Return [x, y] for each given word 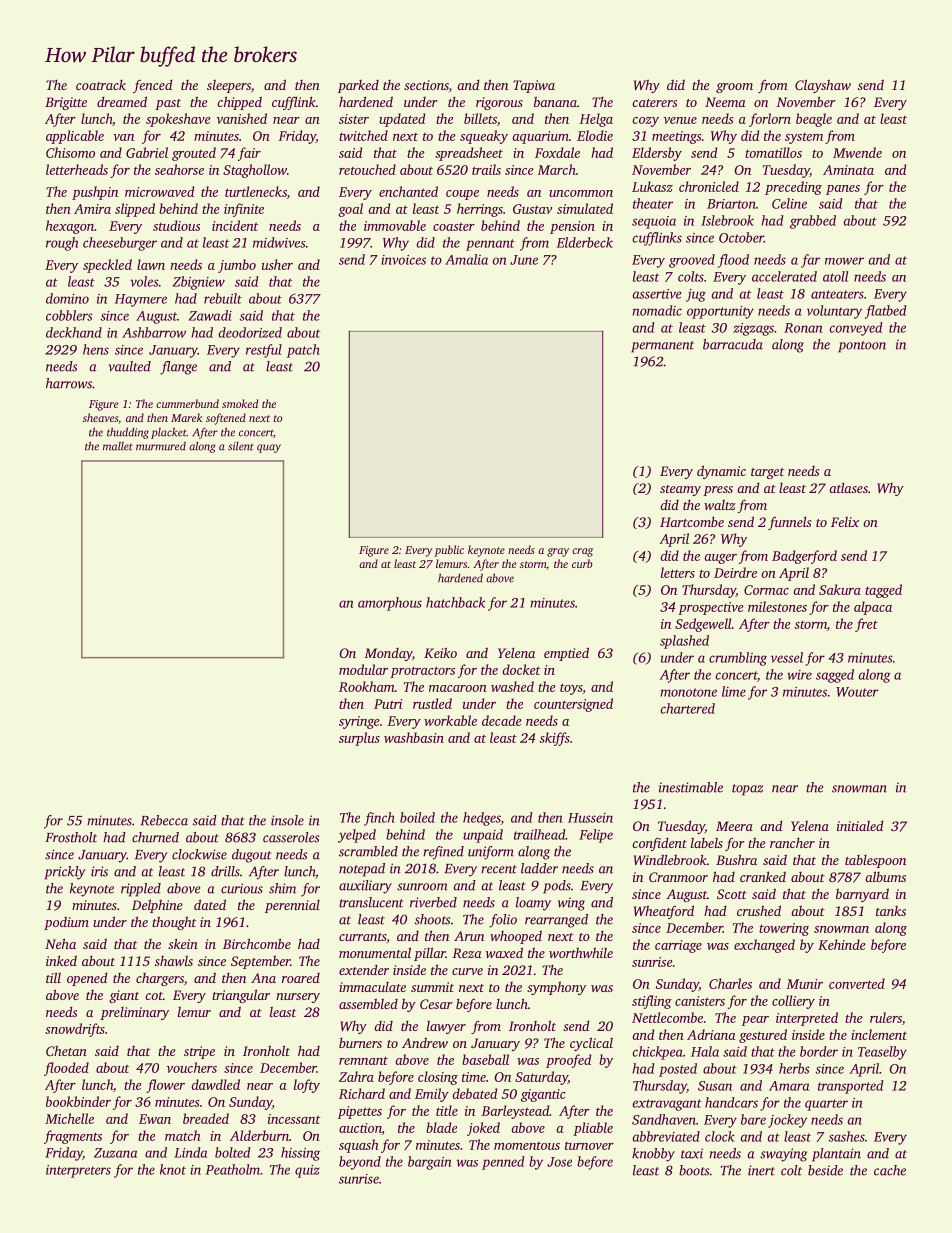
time [474, 1077]
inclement [879, 1034]
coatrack [101, 85]
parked [358, 86]
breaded [206, 1118]
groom [734, 88]
